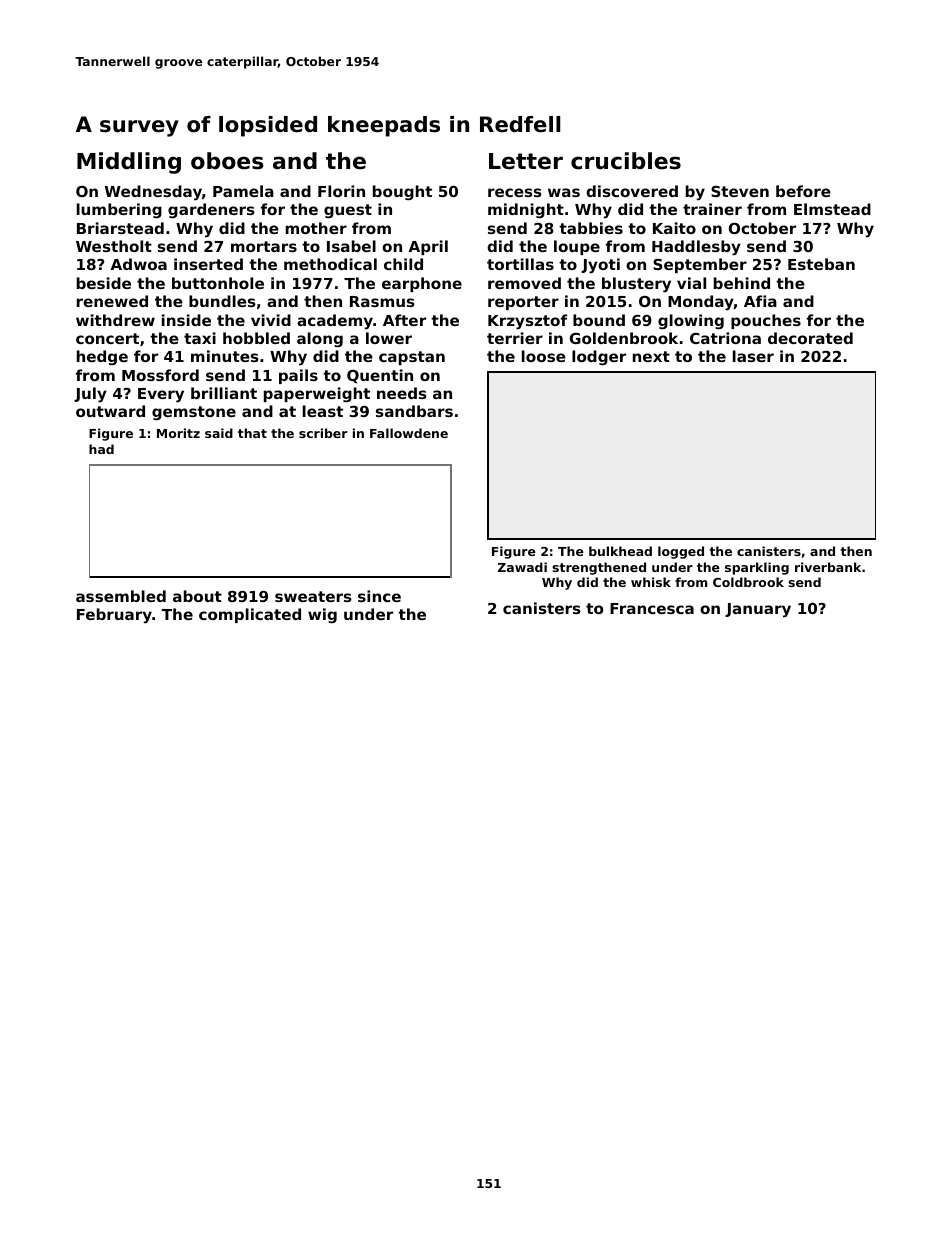  Describe the element at coordinates (114, 246) in the page. I see `Westholt` at that location.
